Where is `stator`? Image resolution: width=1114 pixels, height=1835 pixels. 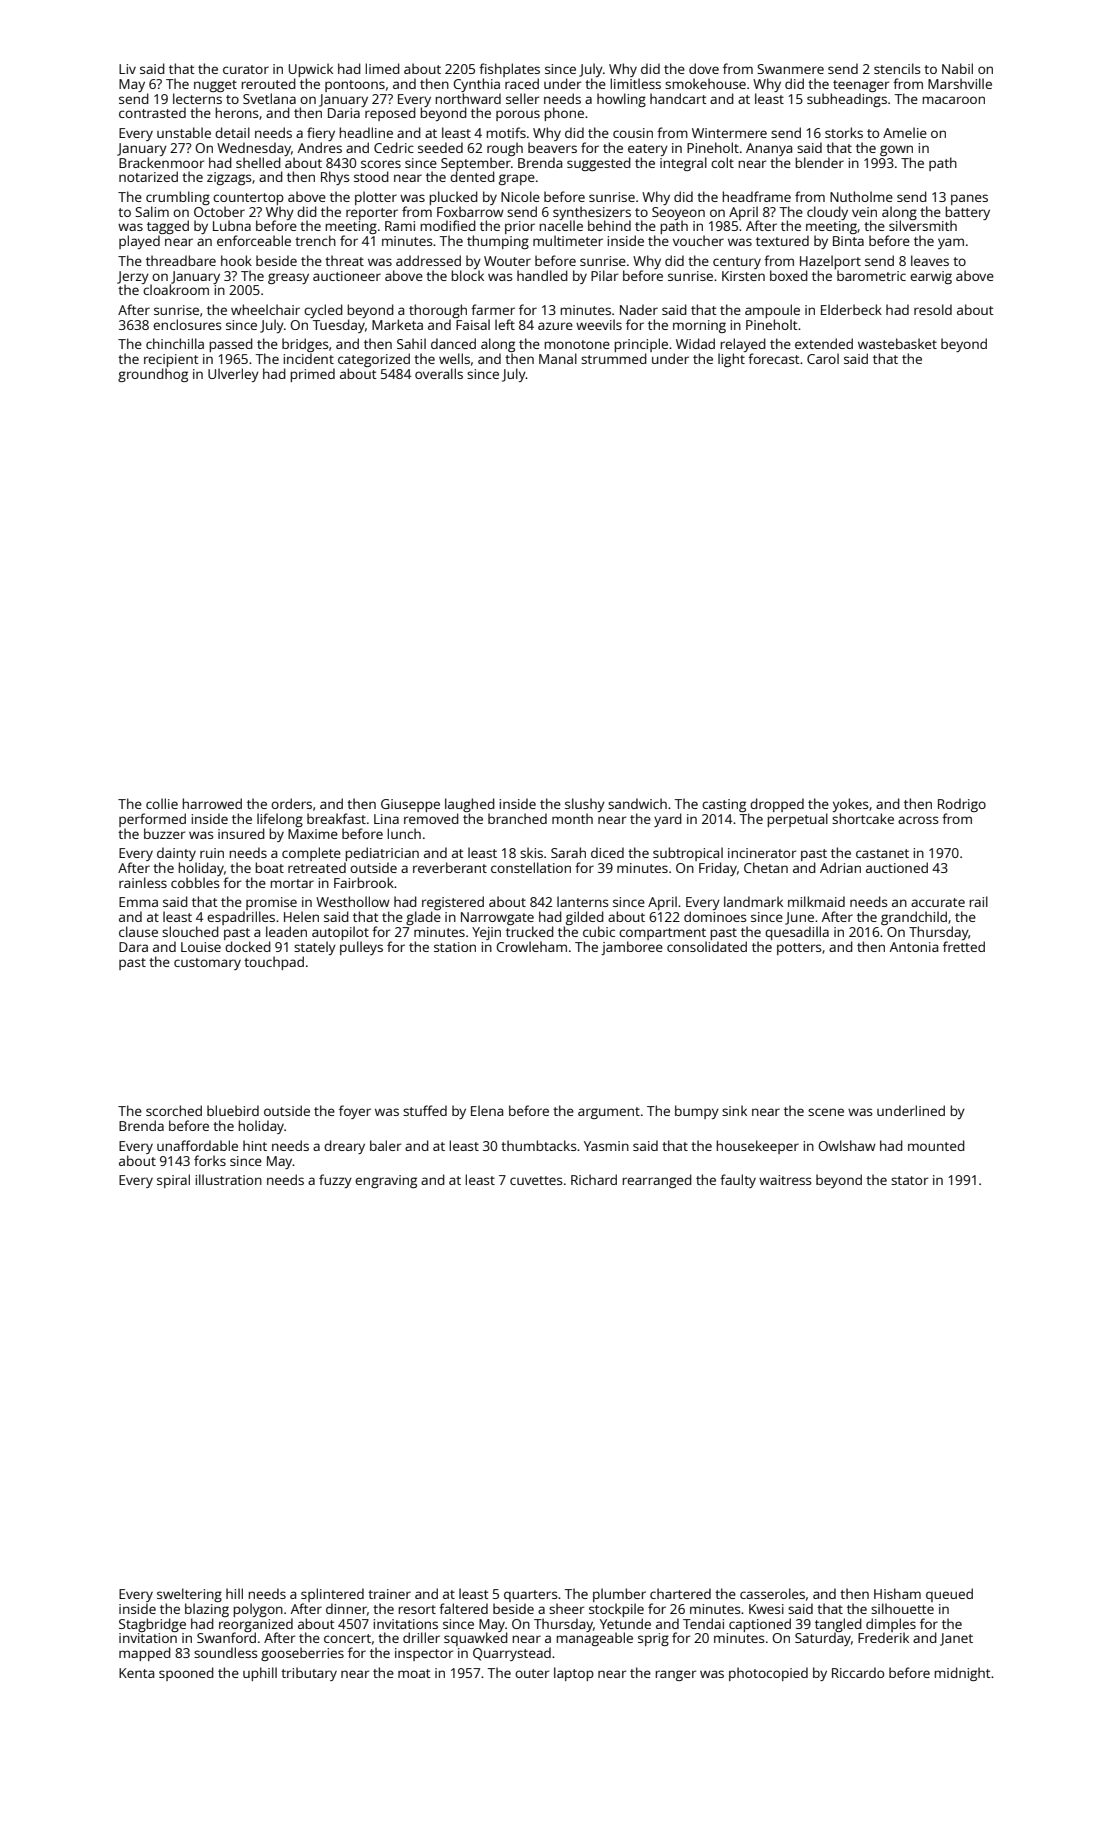 stator is located at coordinates (909, 1180).
